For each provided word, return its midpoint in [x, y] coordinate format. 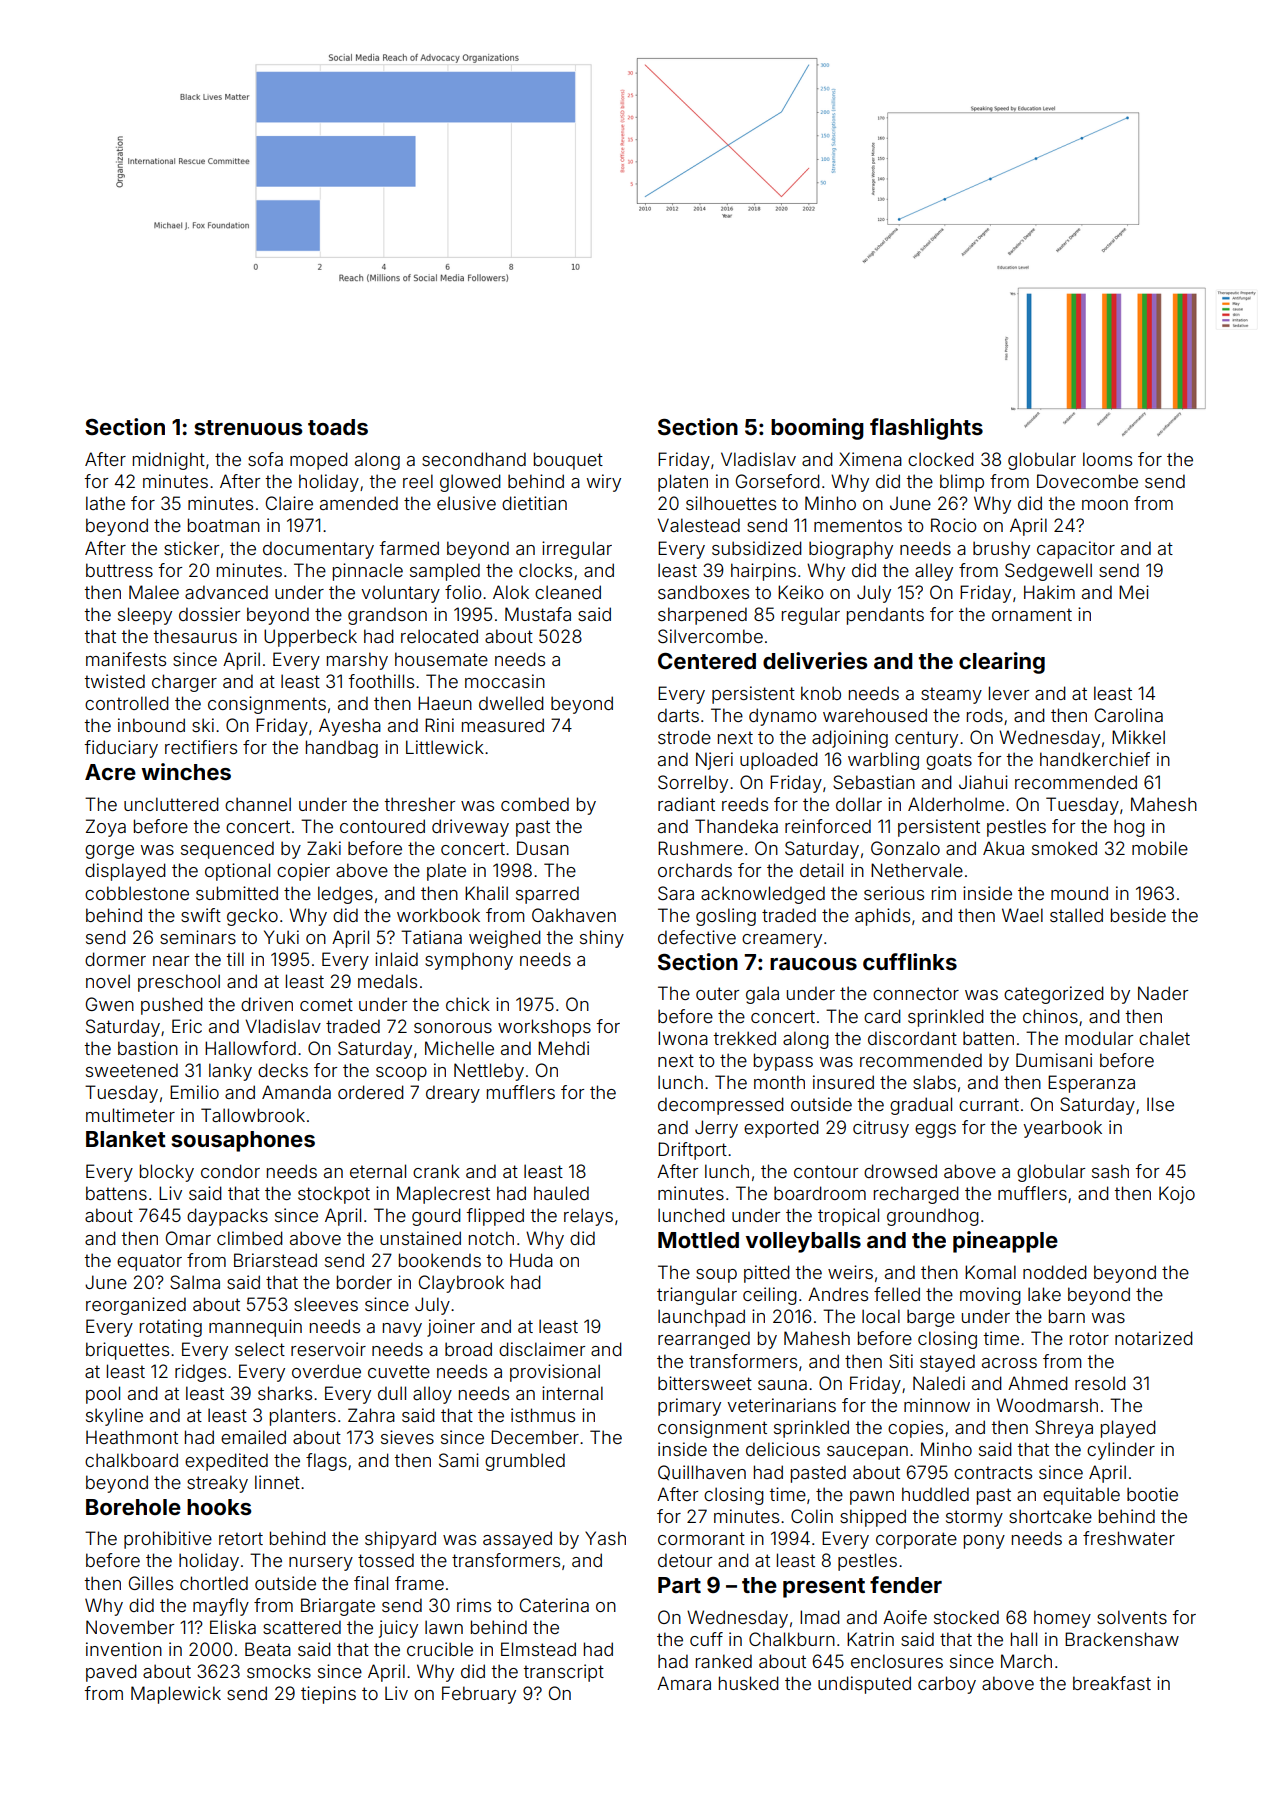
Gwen [110, 1004]
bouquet [568, 461]
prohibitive [168, 1540]
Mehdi [563, 1048]
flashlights [926, 429]
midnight [169, 461]
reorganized [136, 1306]
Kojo [1177, 1195]
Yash [605, 1538]
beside [1138, 915]
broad [468, 1349]
